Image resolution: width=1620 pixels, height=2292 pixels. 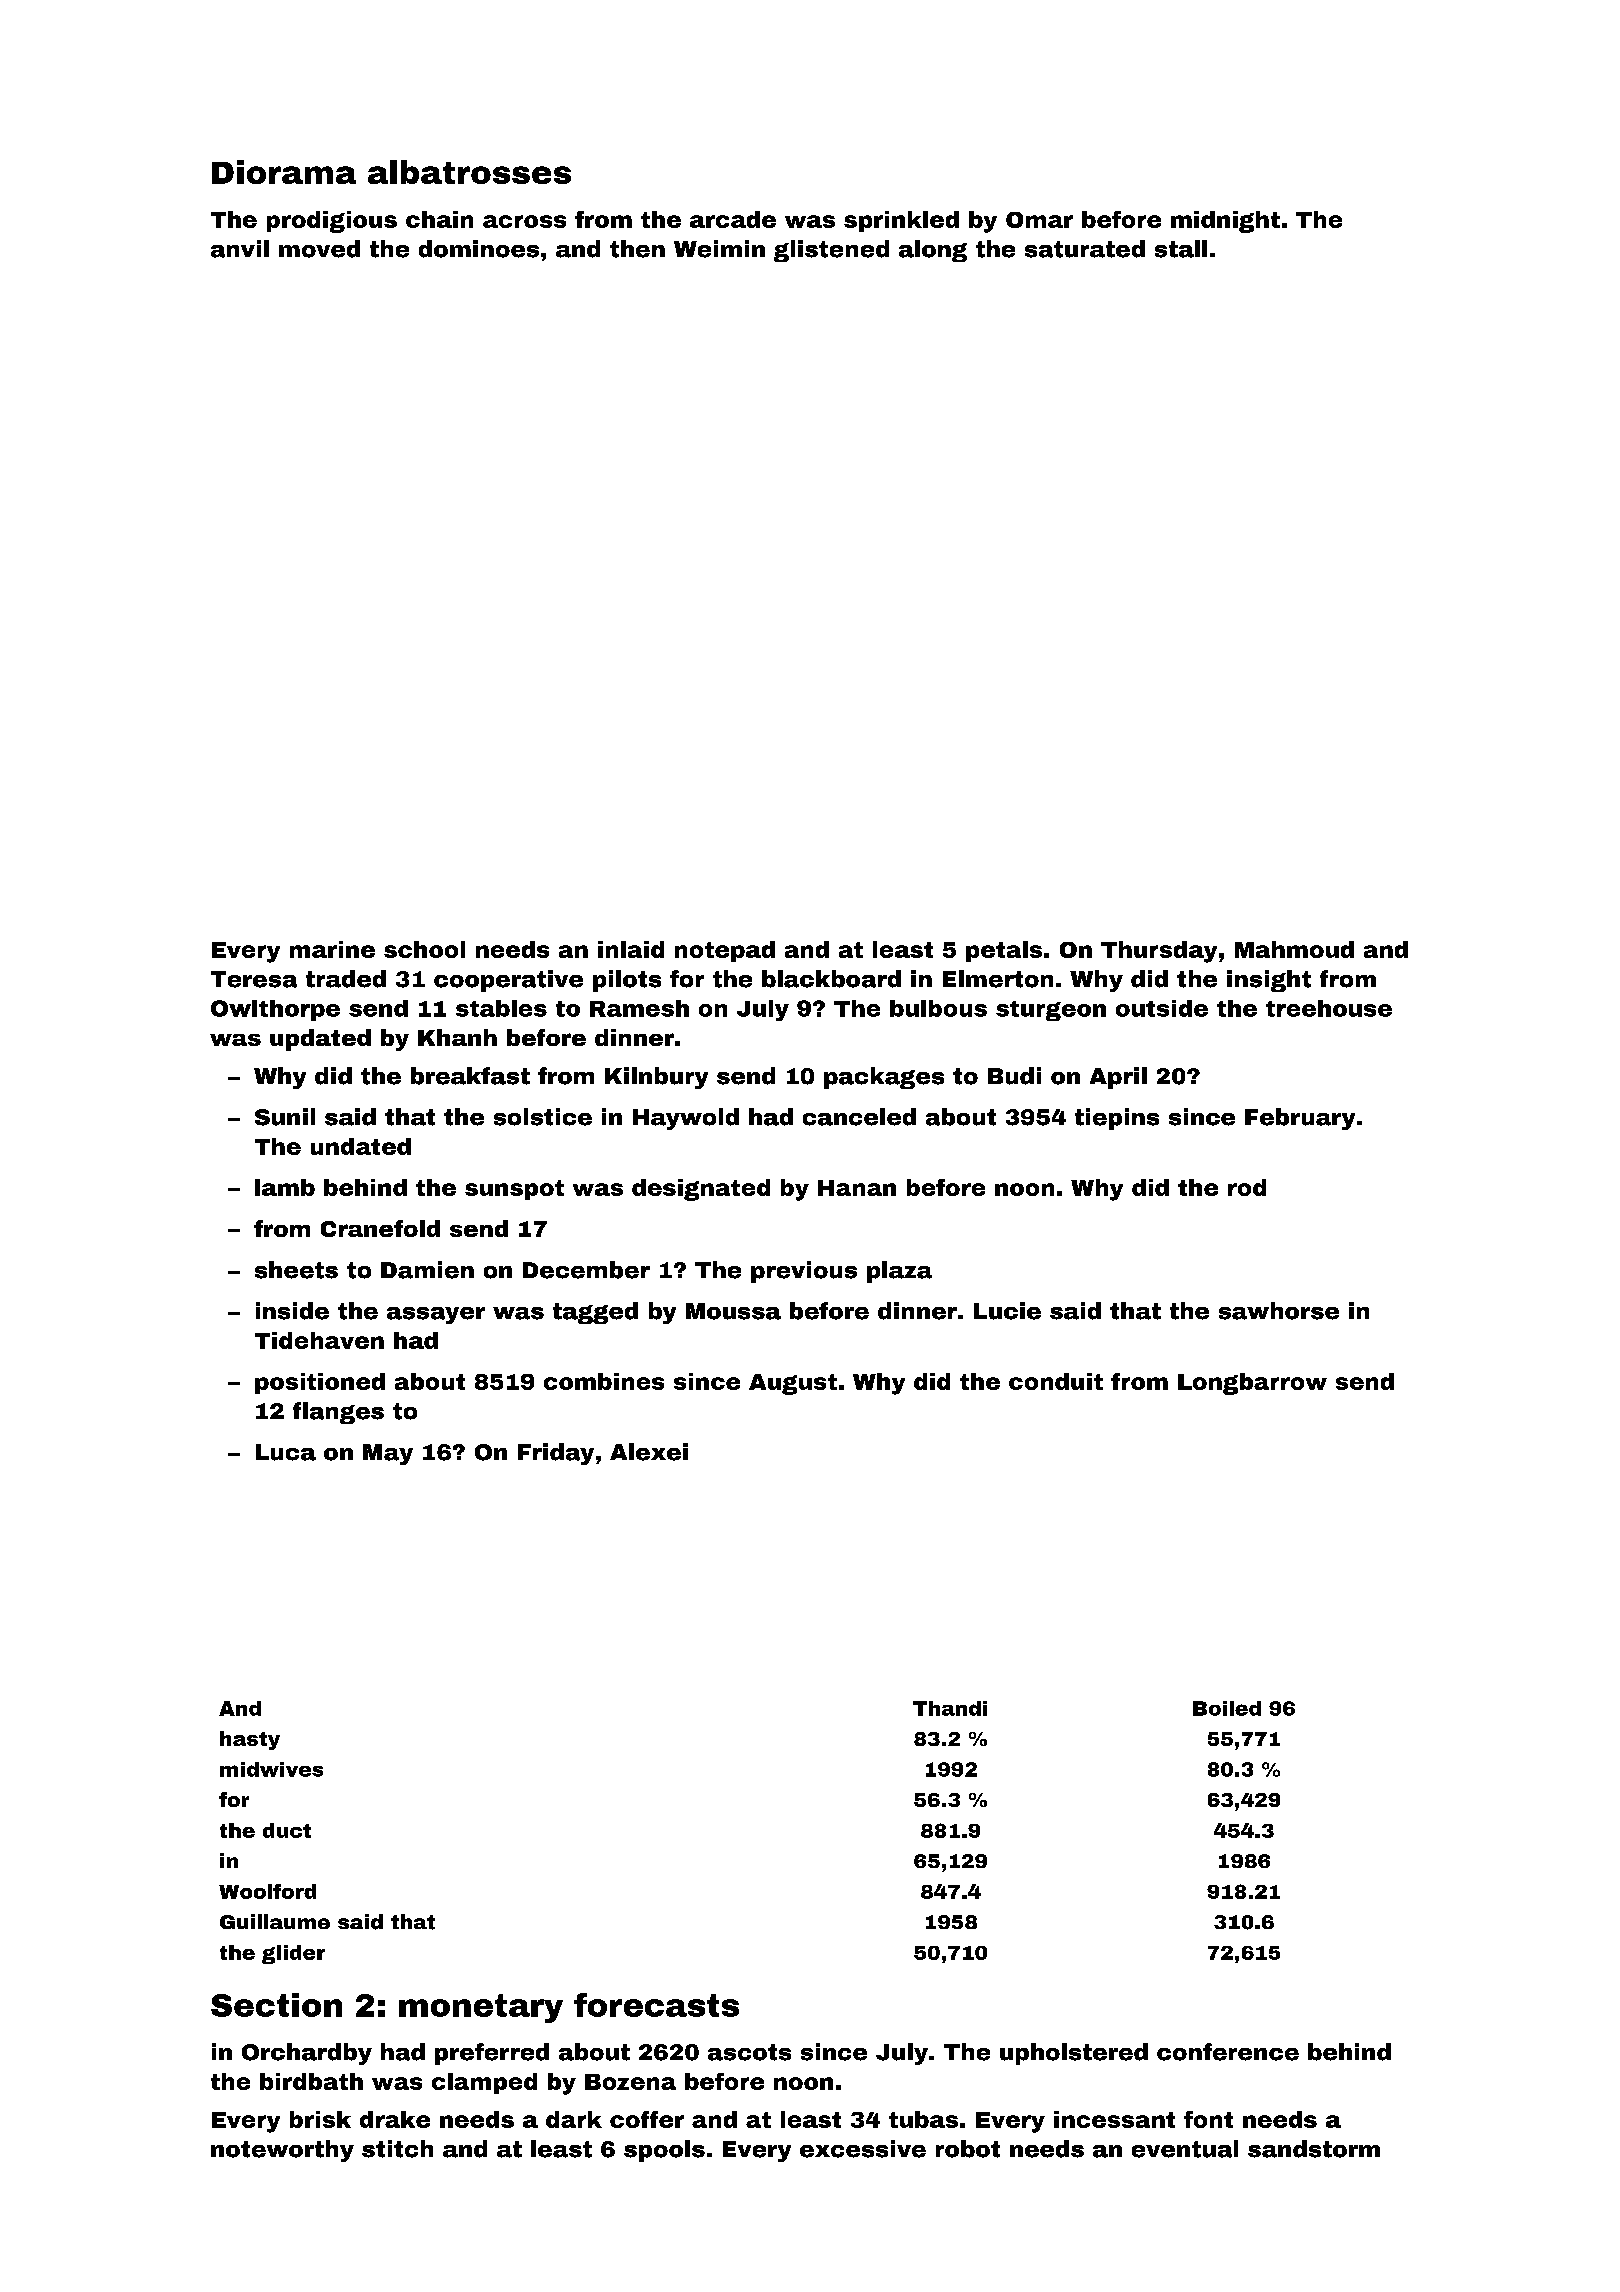 I want to click on dark, so click(x=574, y=2119).
